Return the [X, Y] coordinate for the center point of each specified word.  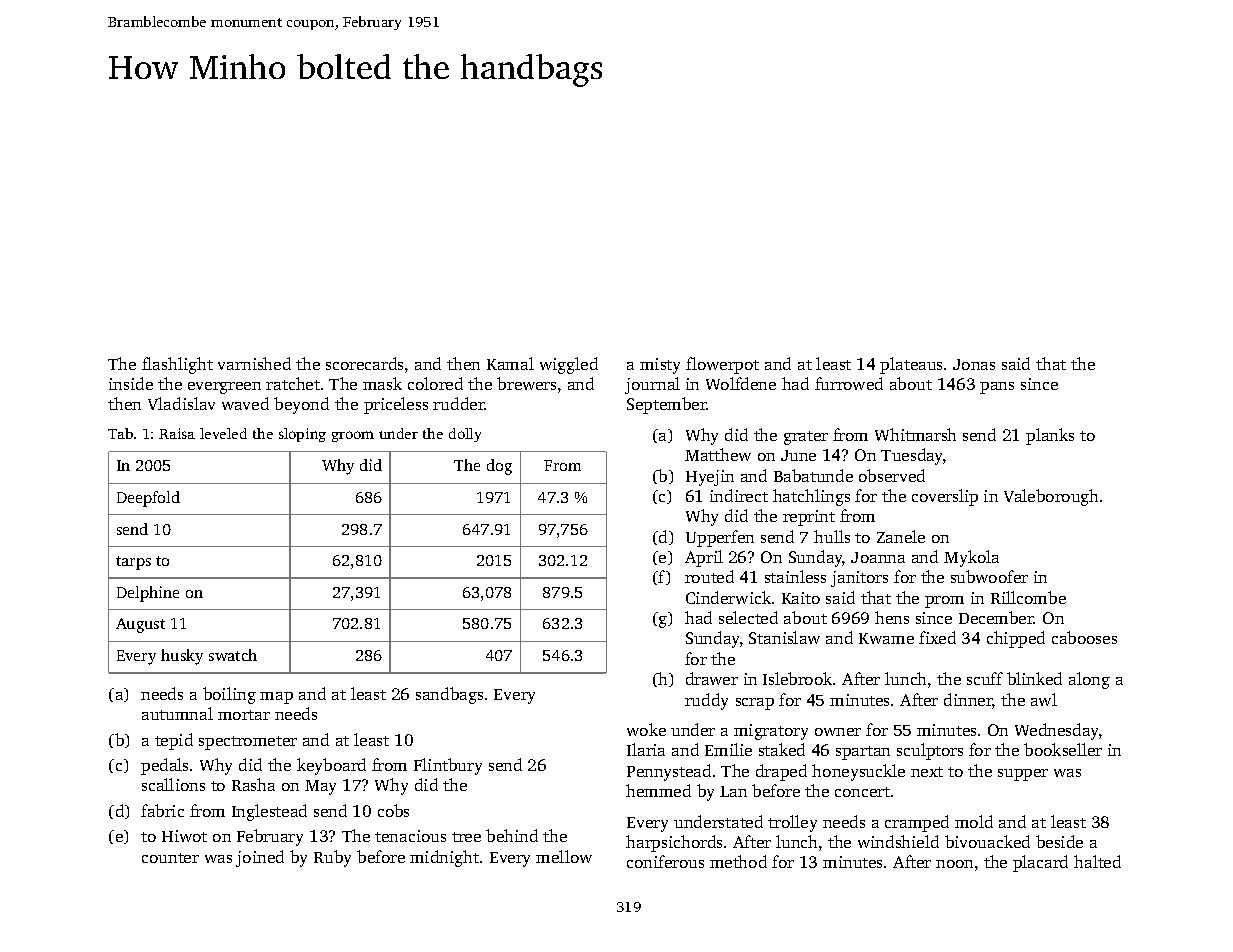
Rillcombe [1028, 597]
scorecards [364, 363]
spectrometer [248, 743]
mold [974, 821]
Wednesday [1056, 731]
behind [512, 835]
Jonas [974, 364]
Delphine [148, 594]
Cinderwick [728, 597]
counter [170, 858]
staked [782, 749]
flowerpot [722, 365]
